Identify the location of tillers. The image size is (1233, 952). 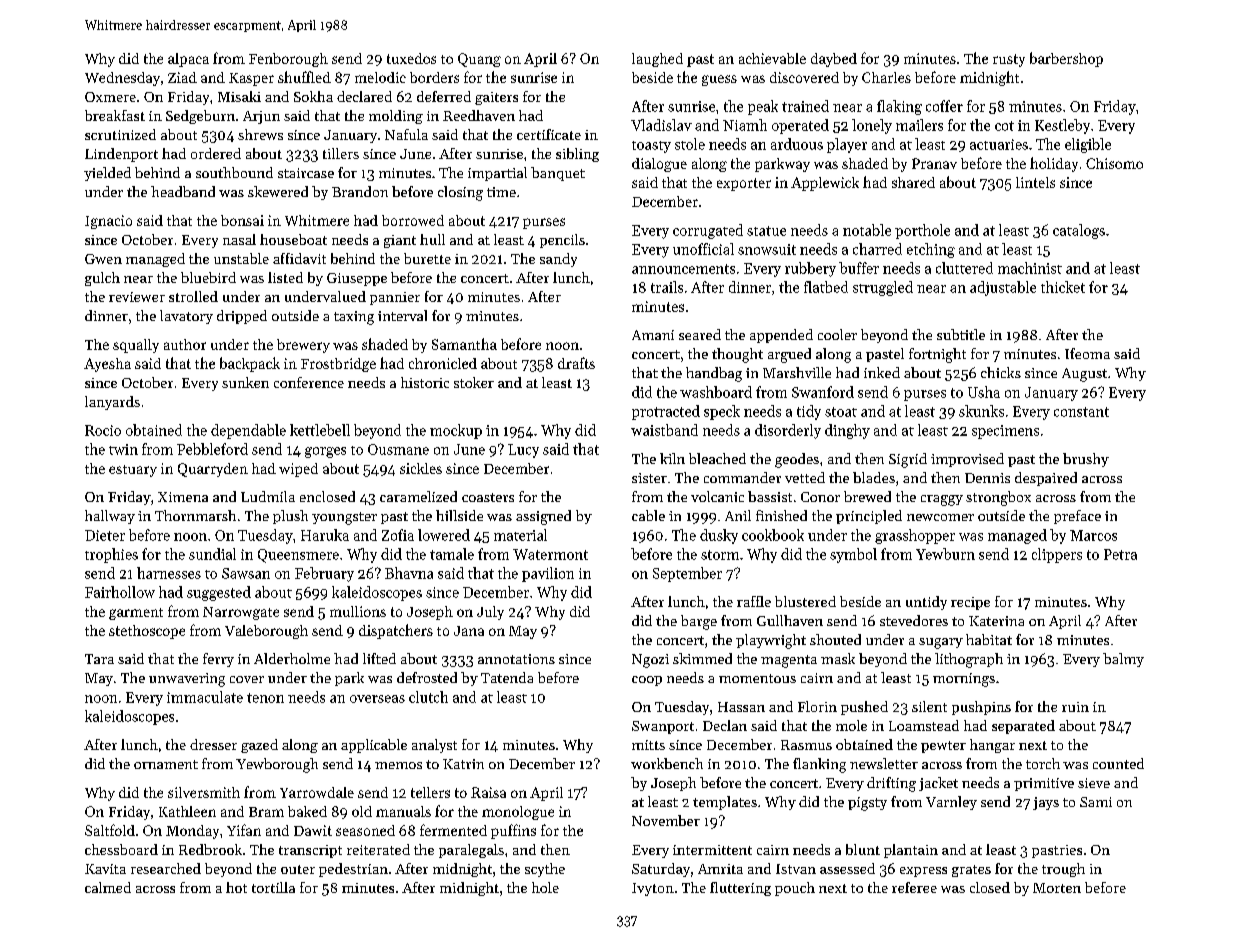
(341, 153).
